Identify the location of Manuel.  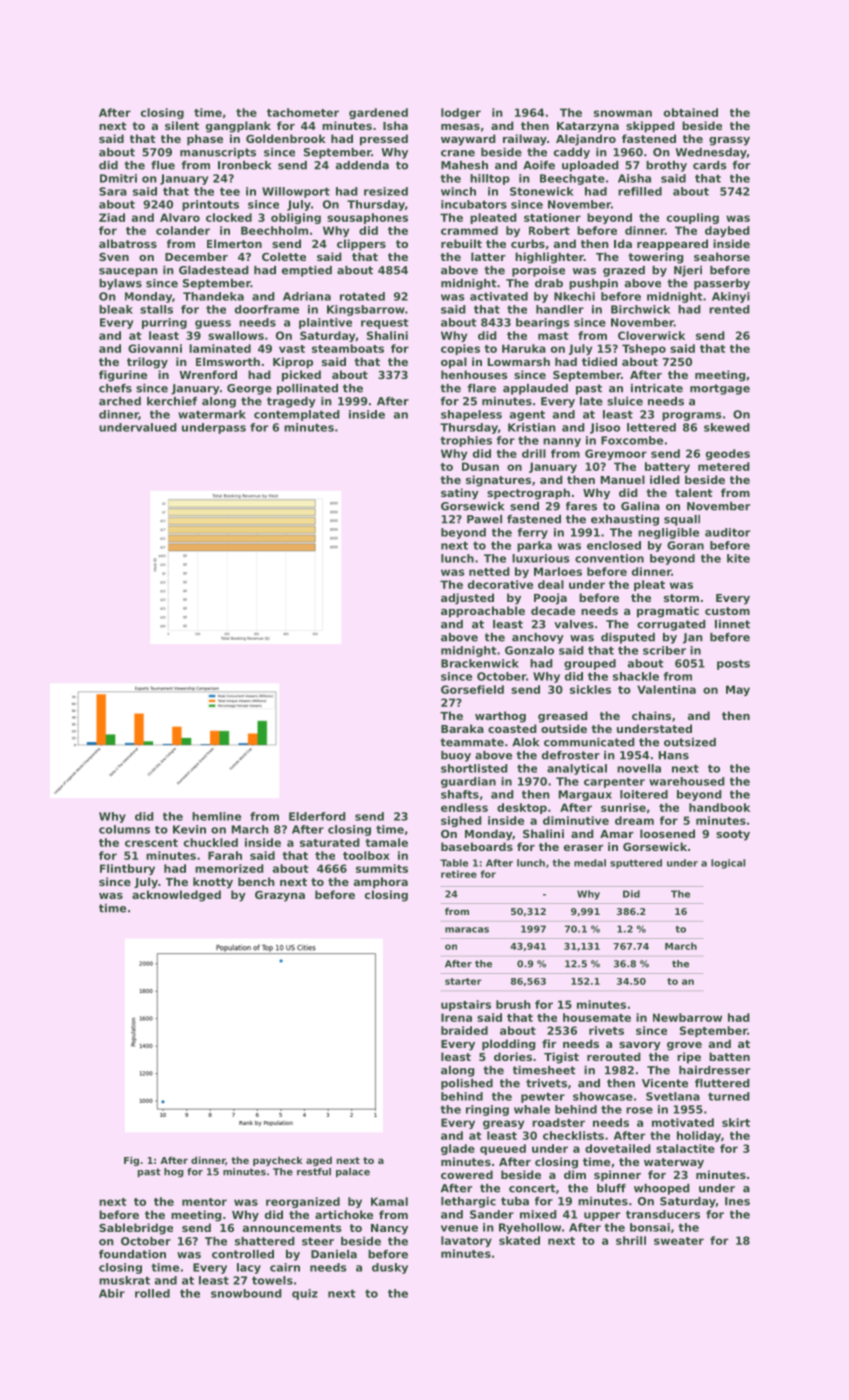
(623, 479).
